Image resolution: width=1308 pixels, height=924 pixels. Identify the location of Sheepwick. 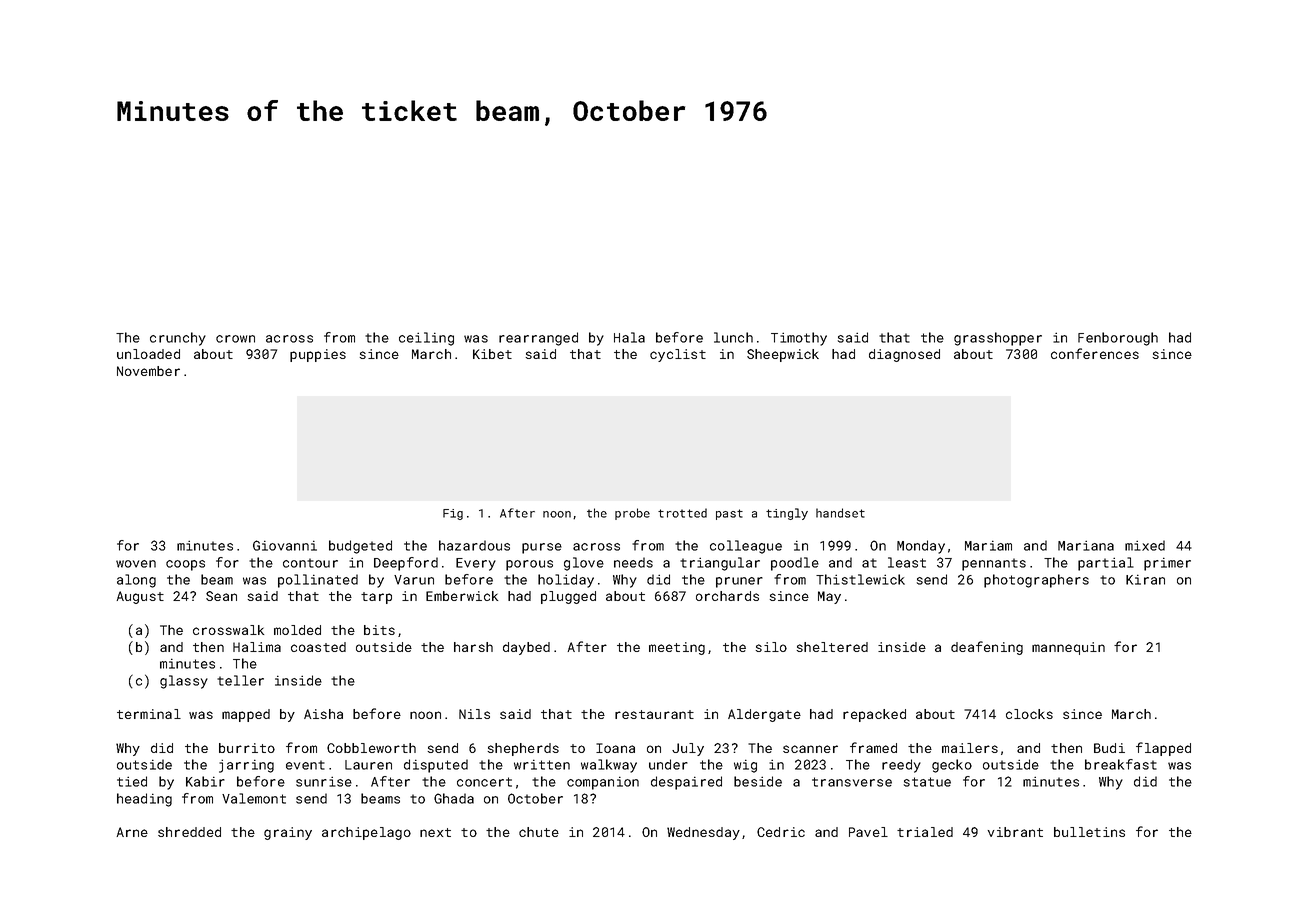
(783, 355).
